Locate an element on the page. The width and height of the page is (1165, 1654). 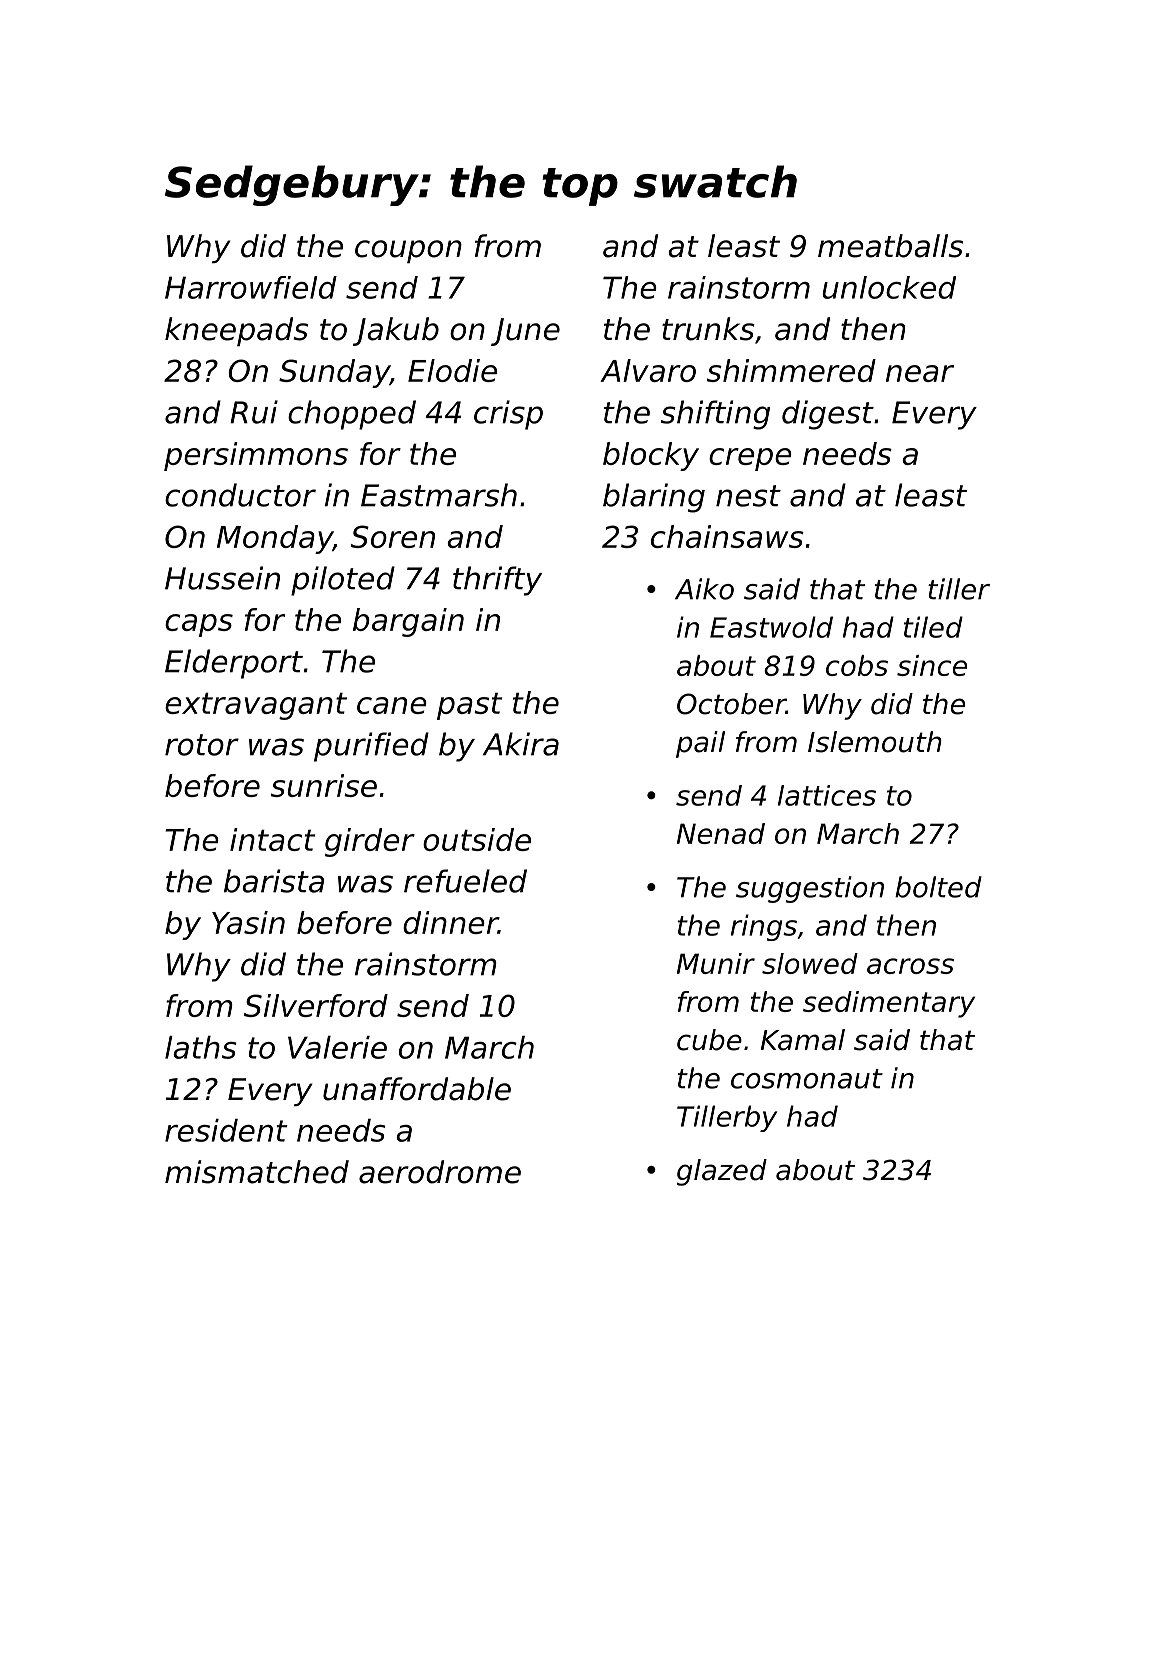
nest is located at coordinates (748, 496).
